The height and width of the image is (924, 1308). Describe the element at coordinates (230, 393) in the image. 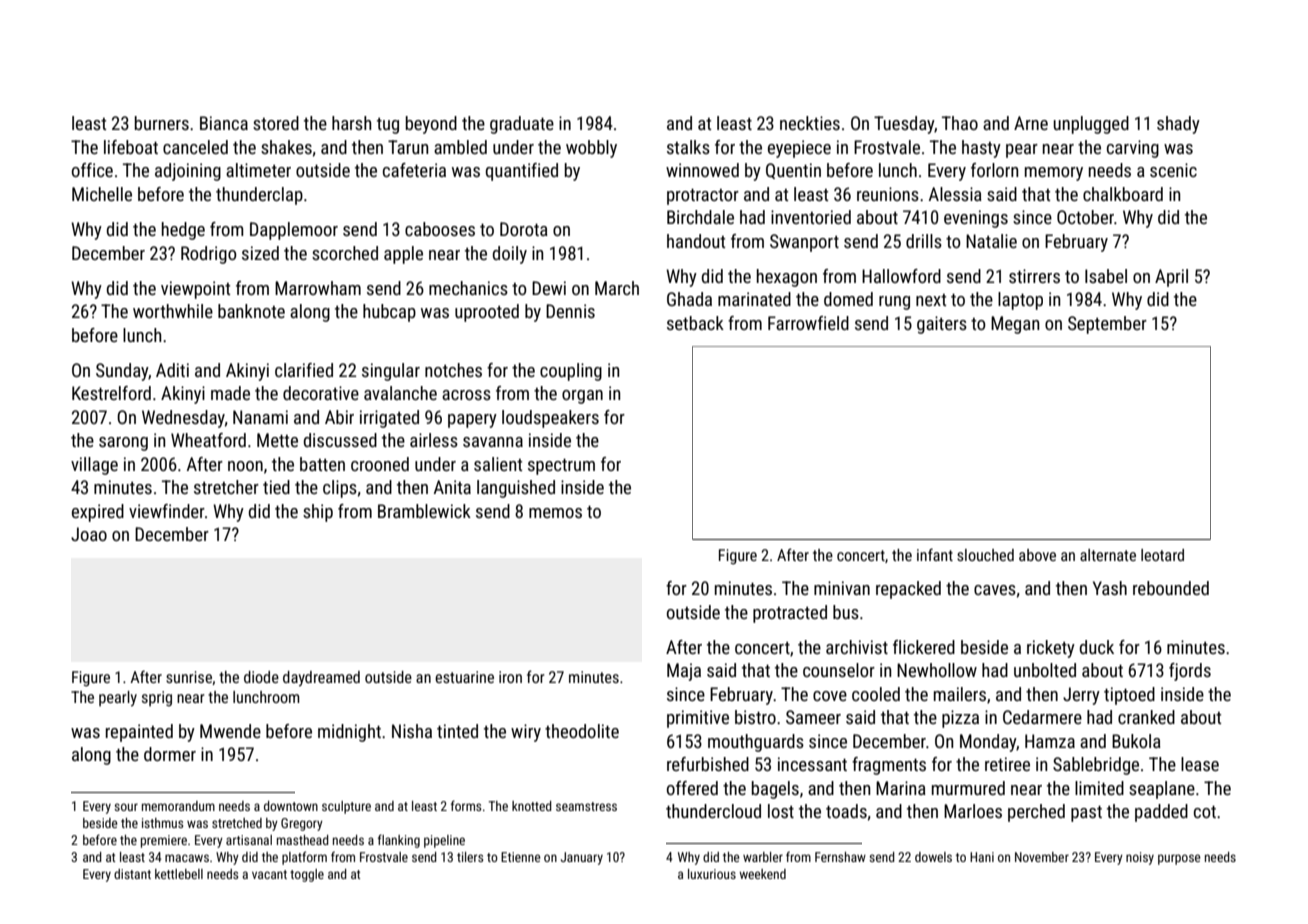

I see `made` at that location.
